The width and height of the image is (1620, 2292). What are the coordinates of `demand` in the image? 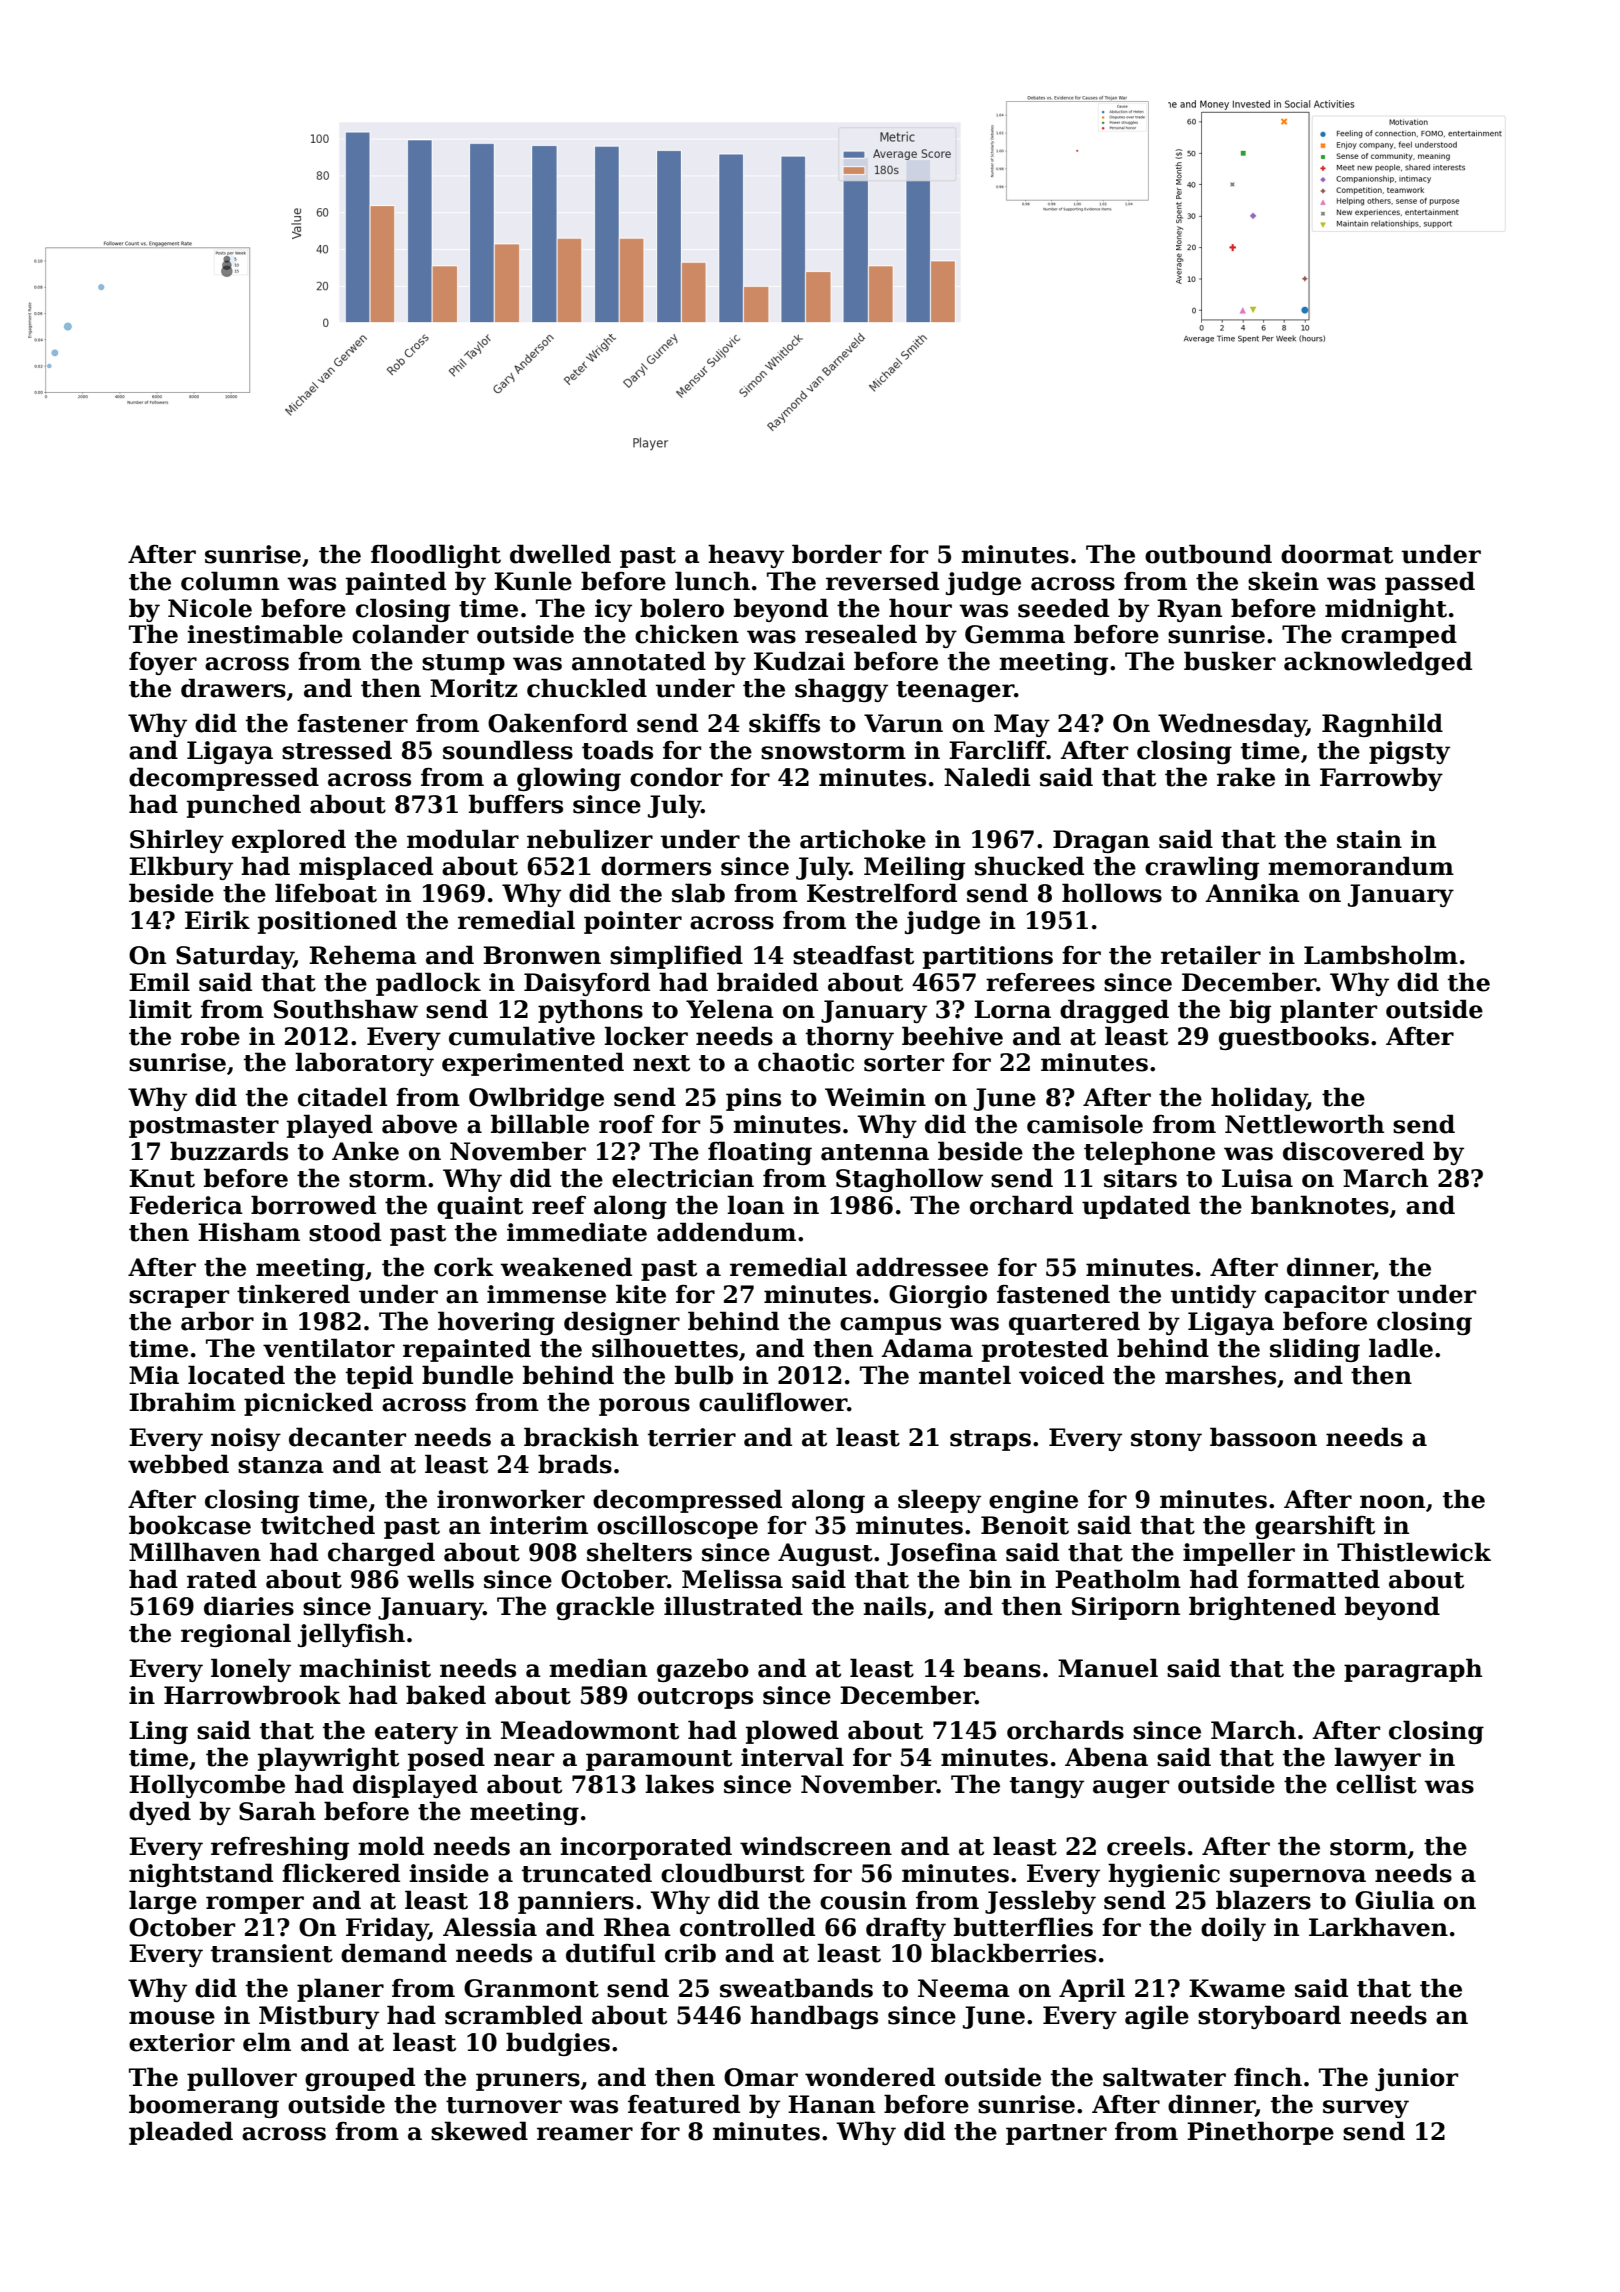 It's located at (394, 1953).
